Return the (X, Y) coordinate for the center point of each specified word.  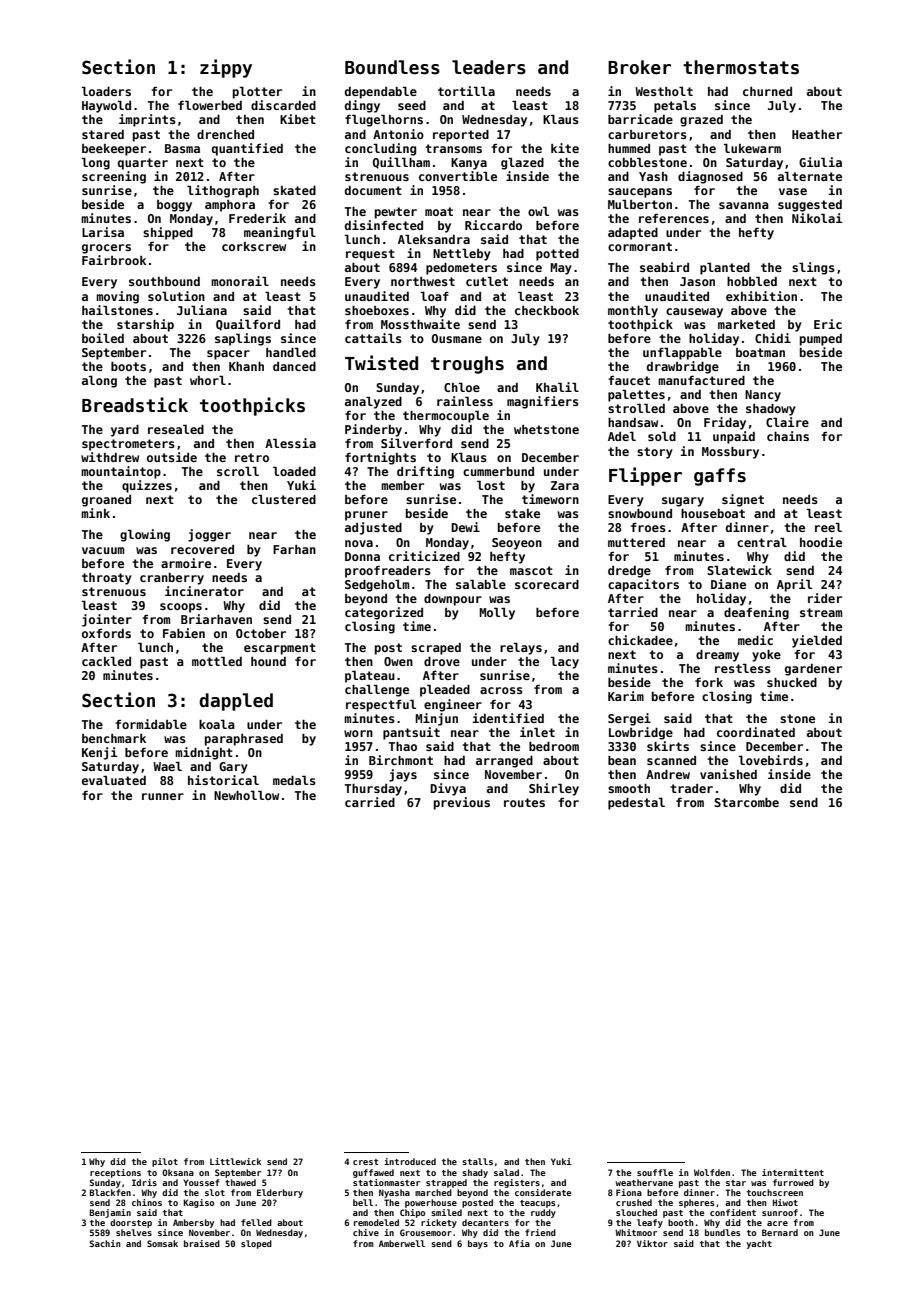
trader (691, 788)
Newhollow (246, 795)
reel (828, 527)
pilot (165, 1162)
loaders (106, 91)
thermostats (741, 67)
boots (128, 366)
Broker (639, 67)
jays (403, 775)
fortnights (380, 458)
